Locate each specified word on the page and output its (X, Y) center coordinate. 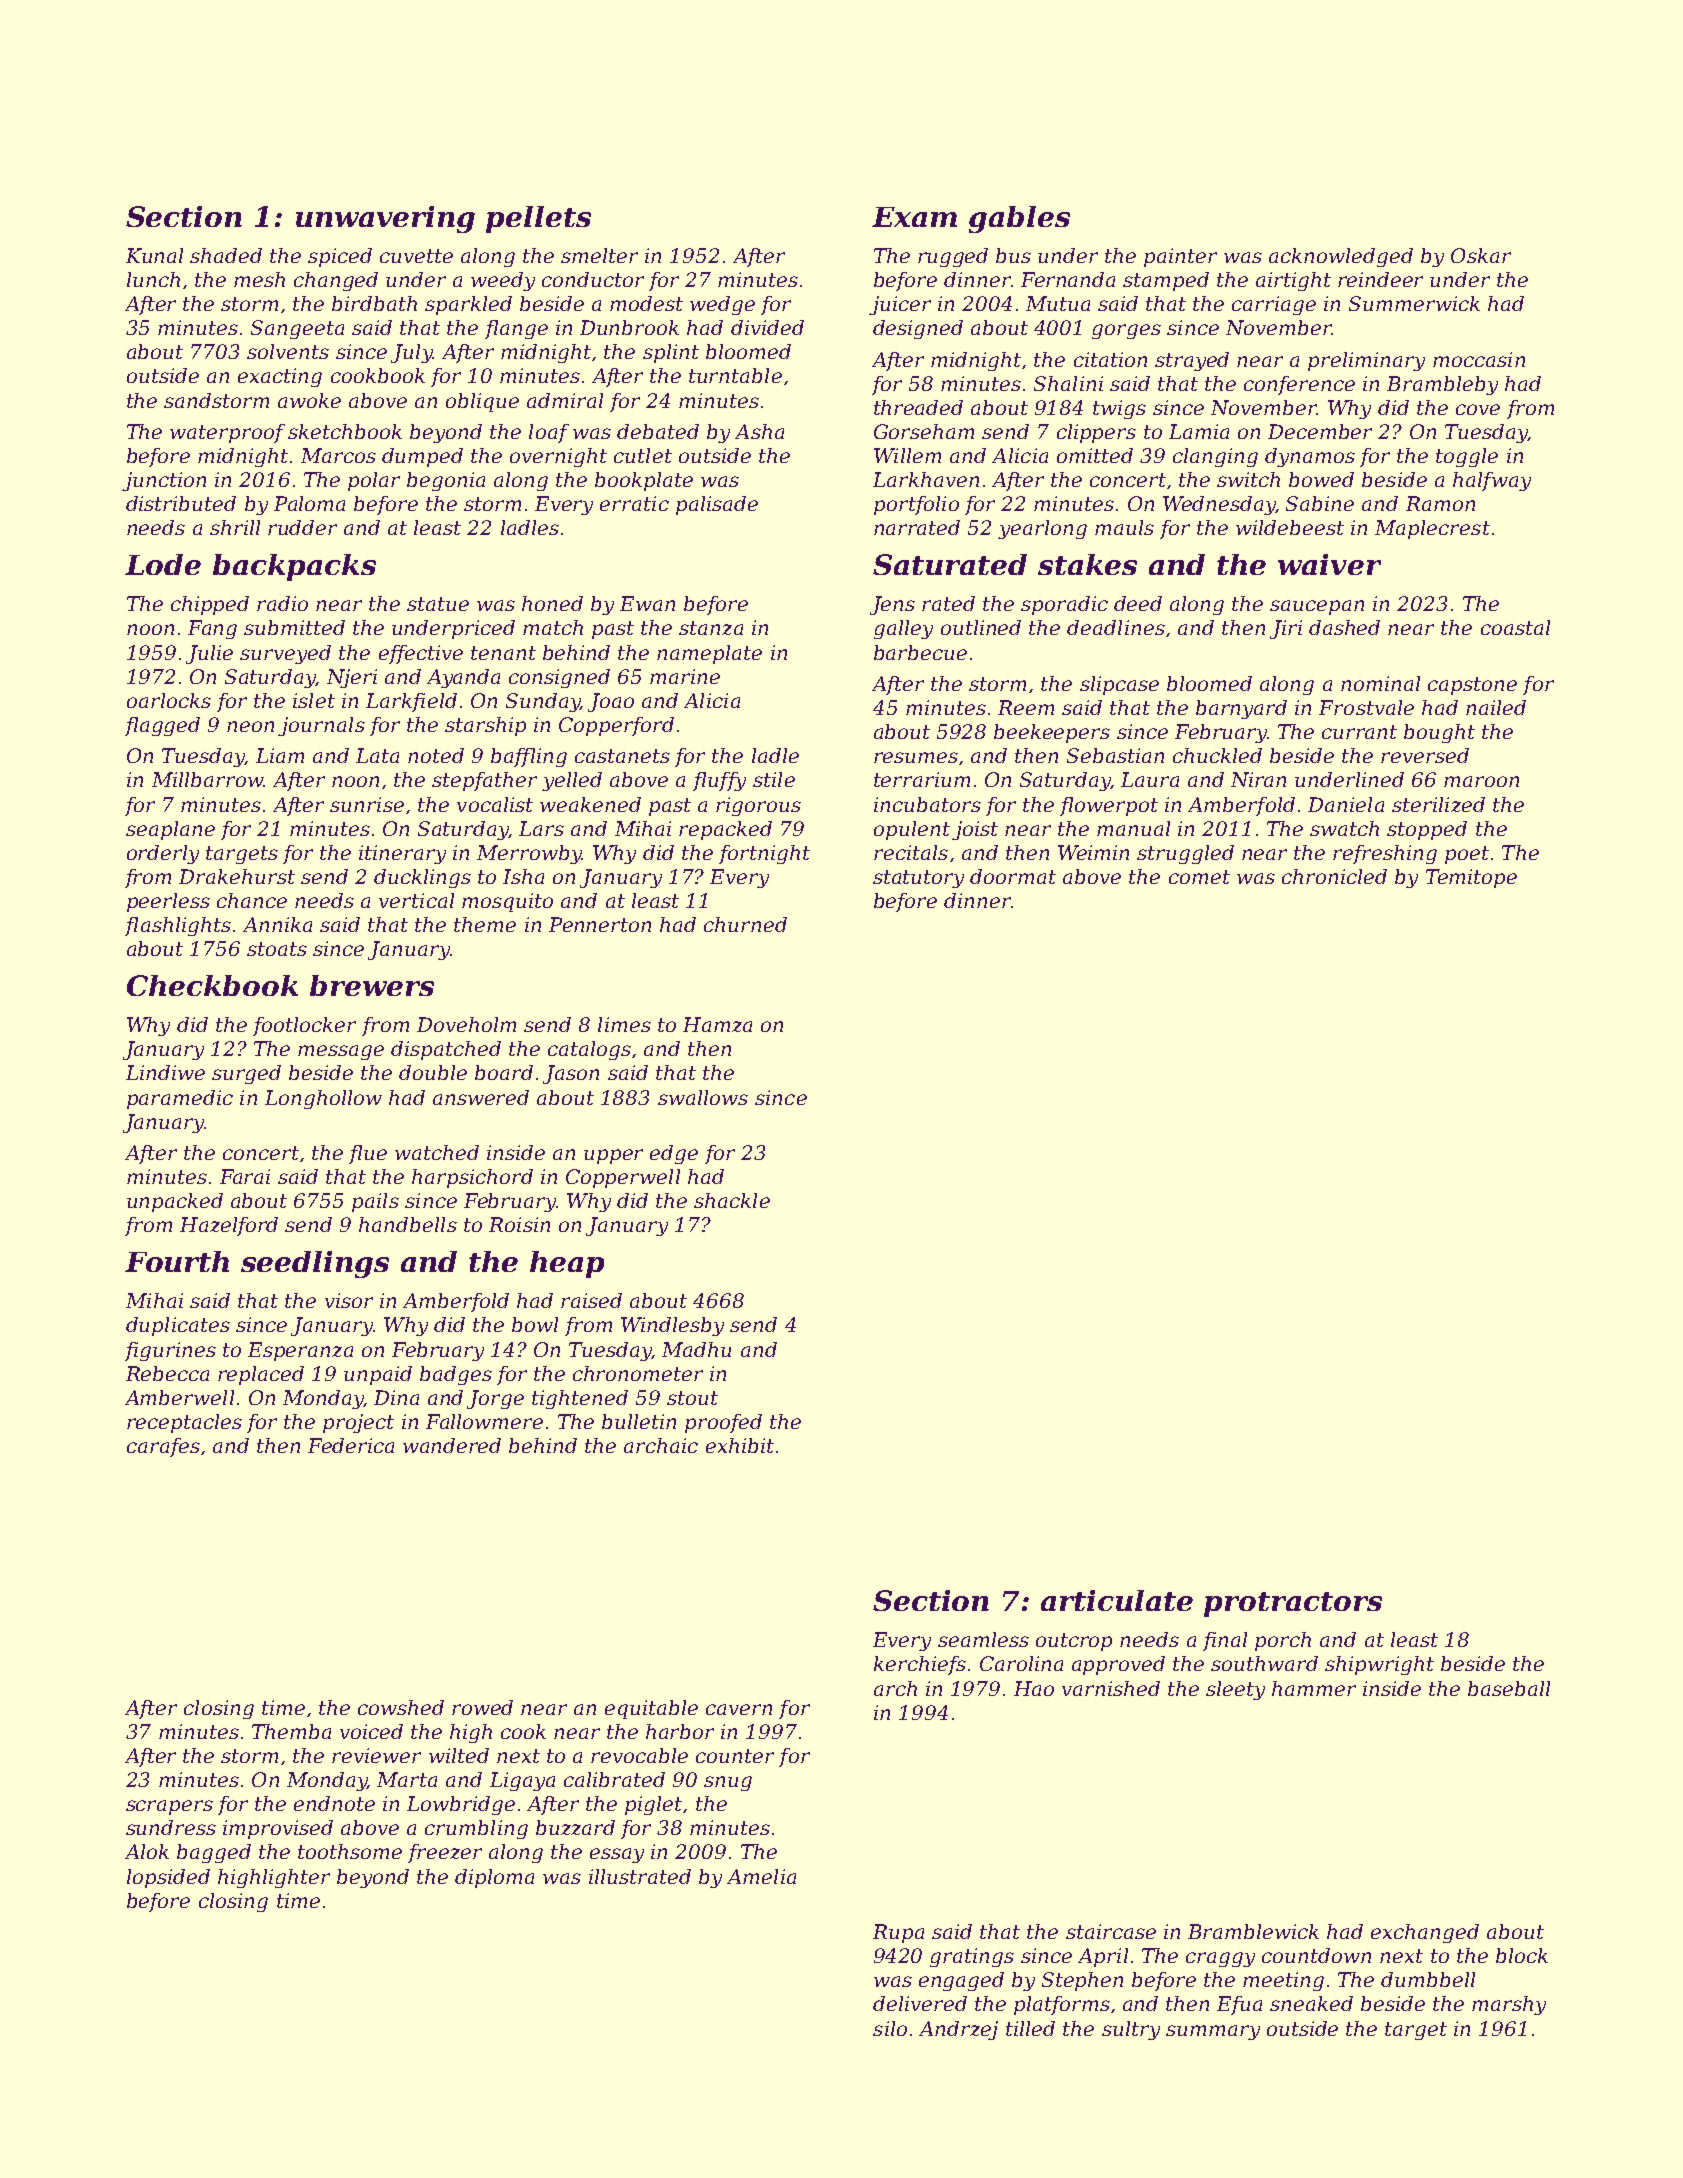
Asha (759, 431)
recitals (911, 852)
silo (890, 2028)
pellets (538, 219)
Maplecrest (1432, 529)
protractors (1293, 1604)
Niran (1258, 779)
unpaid (378, 1375)
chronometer (638, 1373)
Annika (277, 924)
